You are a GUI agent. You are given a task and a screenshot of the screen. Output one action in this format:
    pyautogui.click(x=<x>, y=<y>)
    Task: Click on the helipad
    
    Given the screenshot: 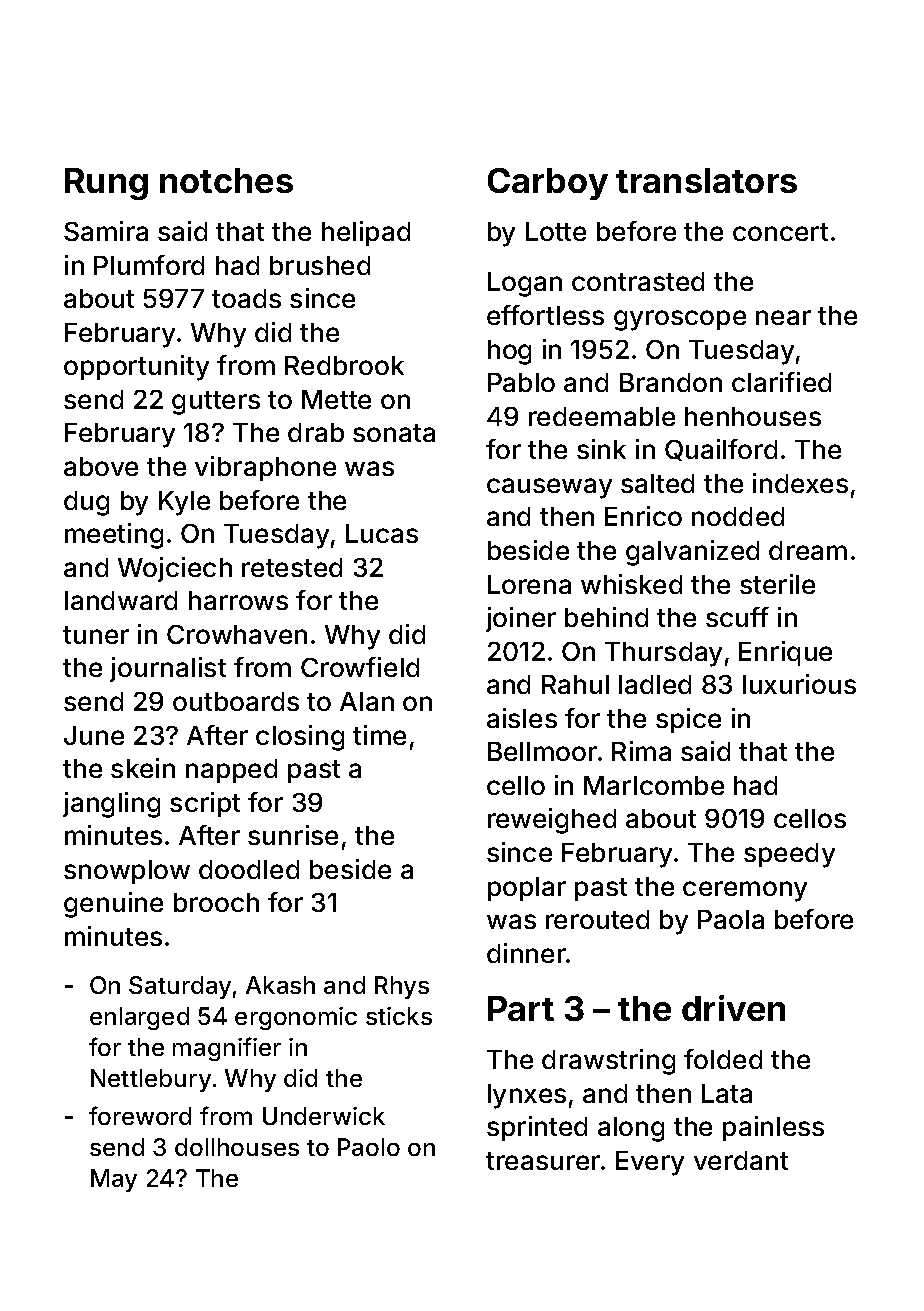 What is the action you would take?
    pyautogui.click(x=366, y=233)
